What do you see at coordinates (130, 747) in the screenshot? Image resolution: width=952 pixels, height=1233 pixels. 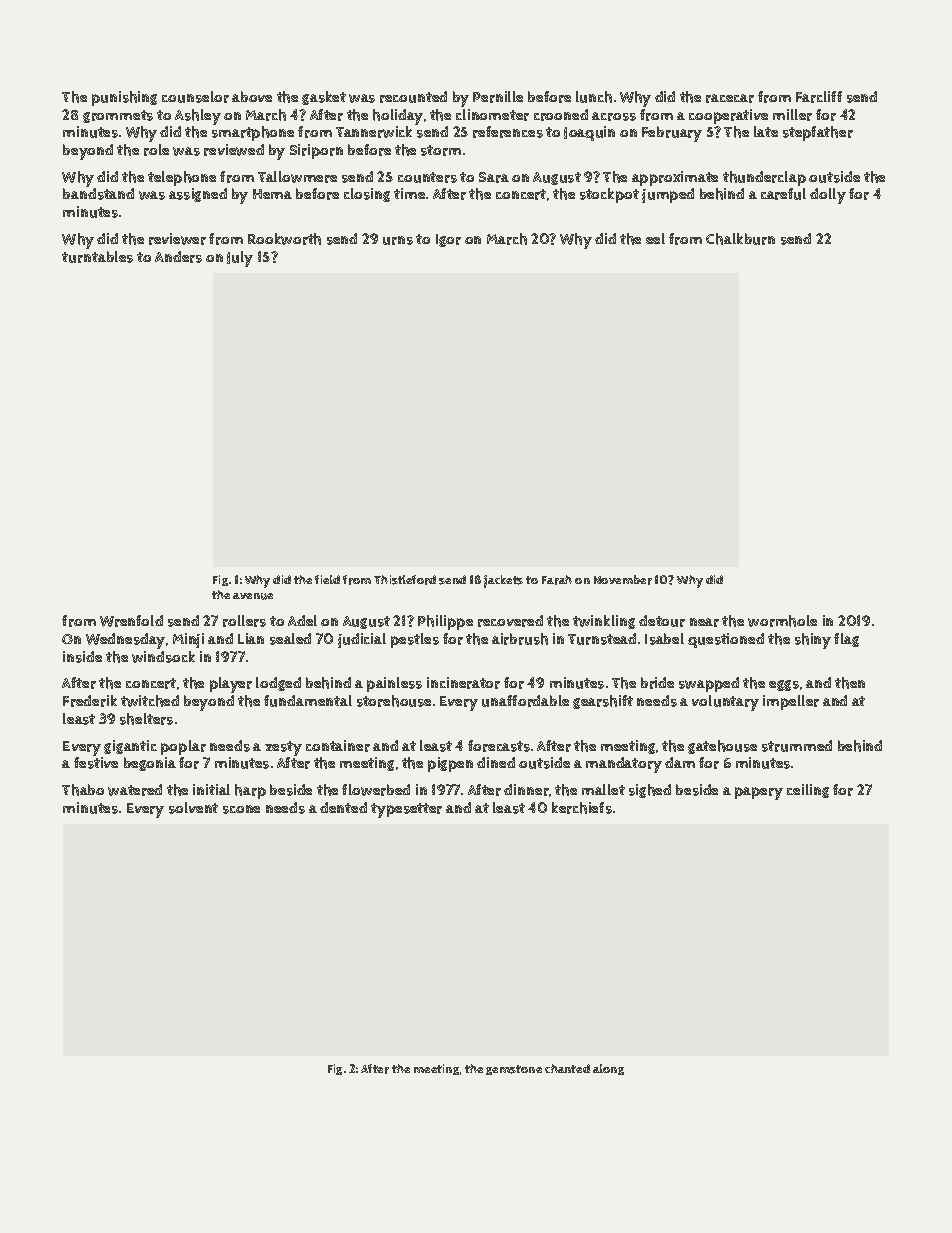 I see `gigantic` at bounding box center [130, 747].
